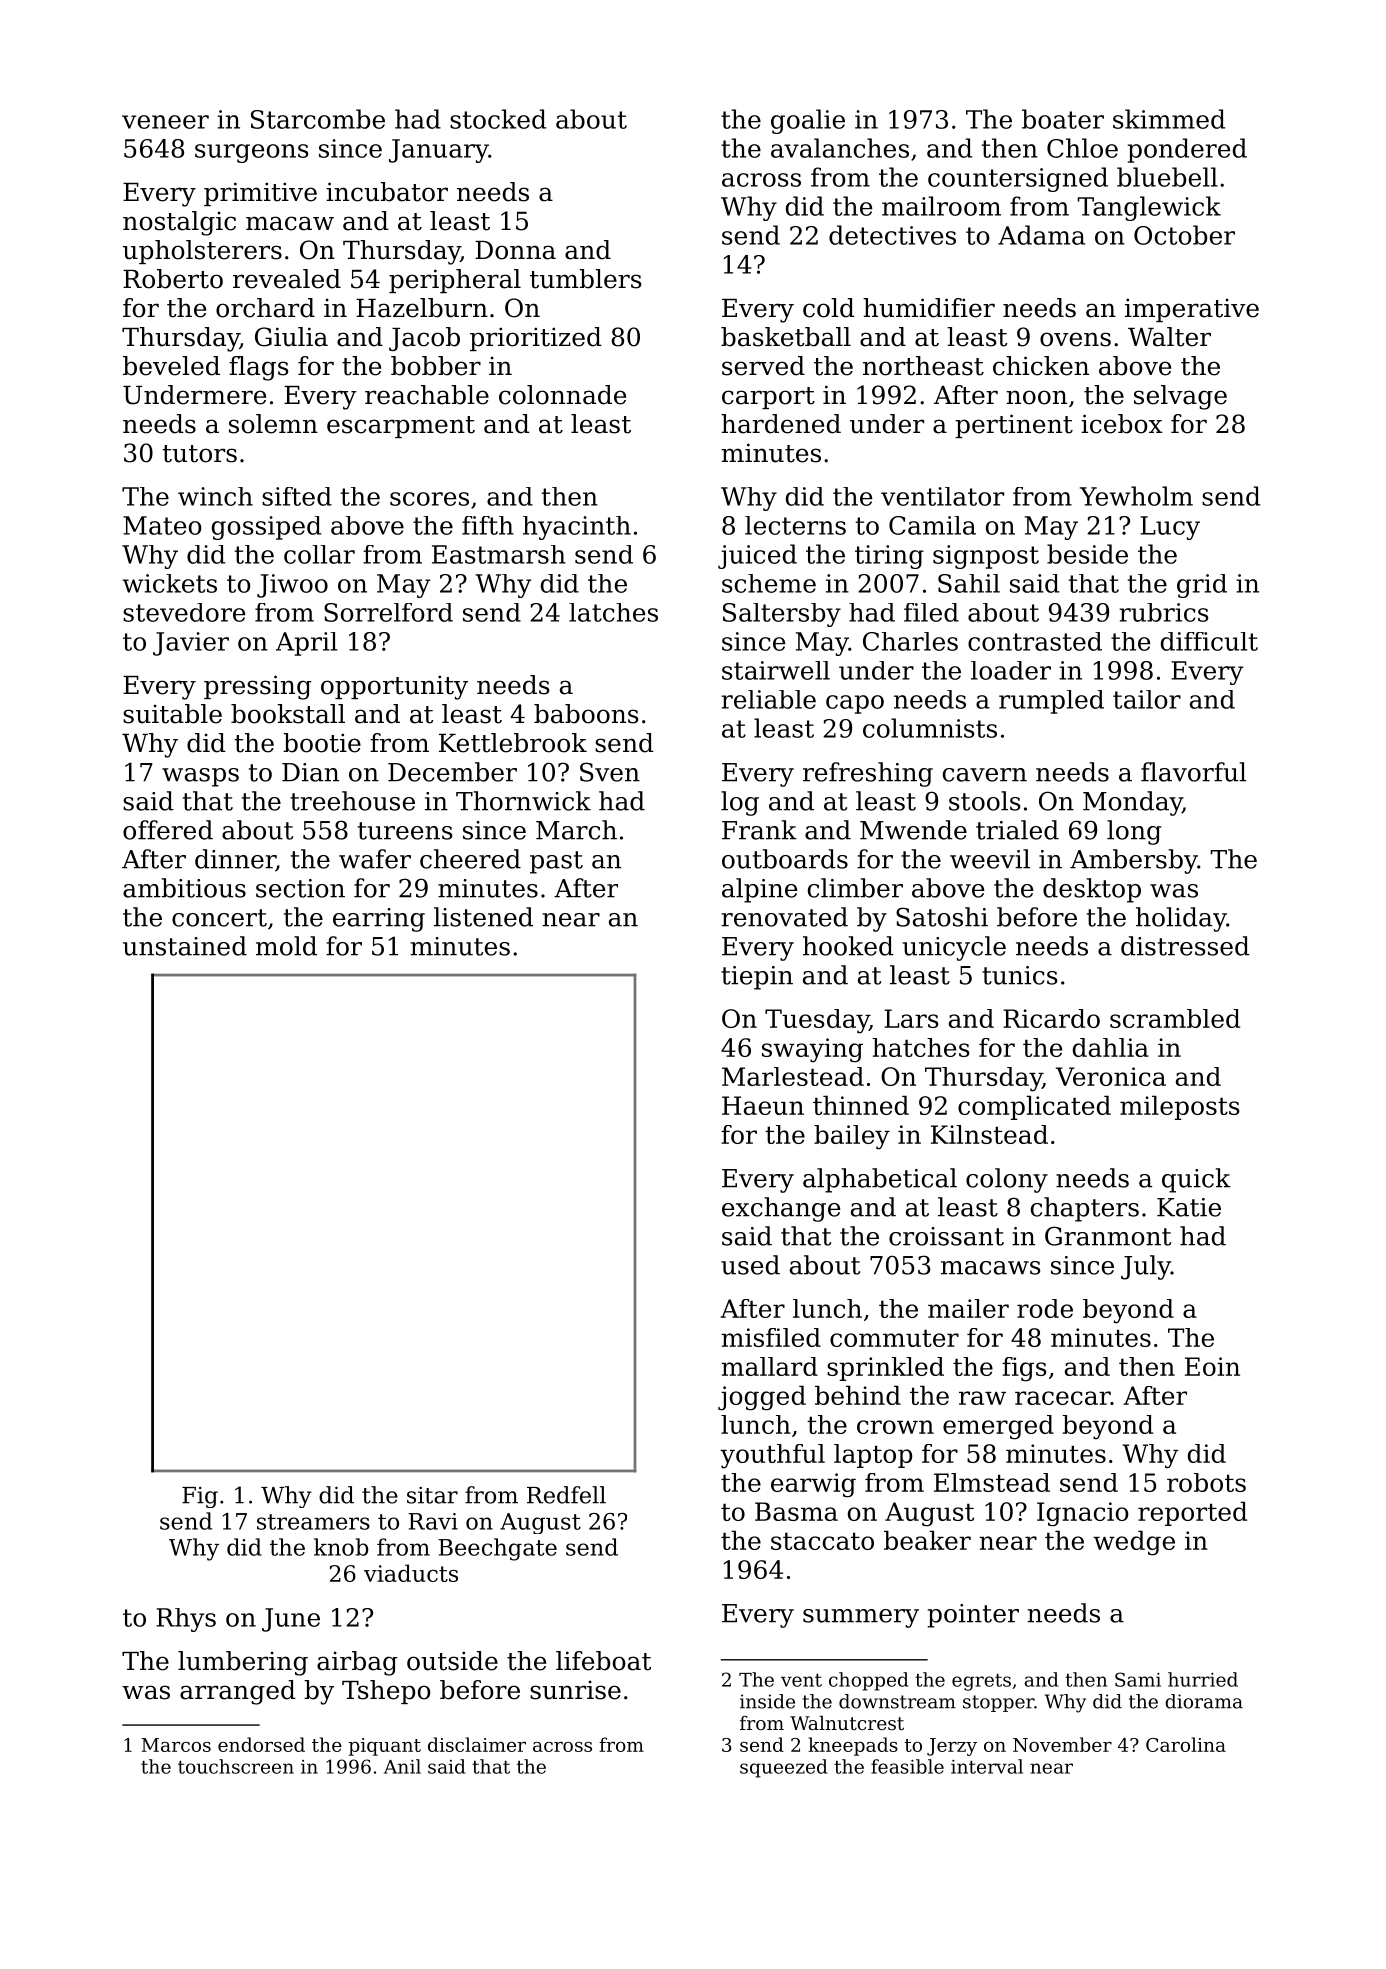 Image resolution: width=1386 pixels, height=1969 pixels. Describe the element at coordinates (1111, 1076) in the screenshot. I see `Veronica` at that location.
